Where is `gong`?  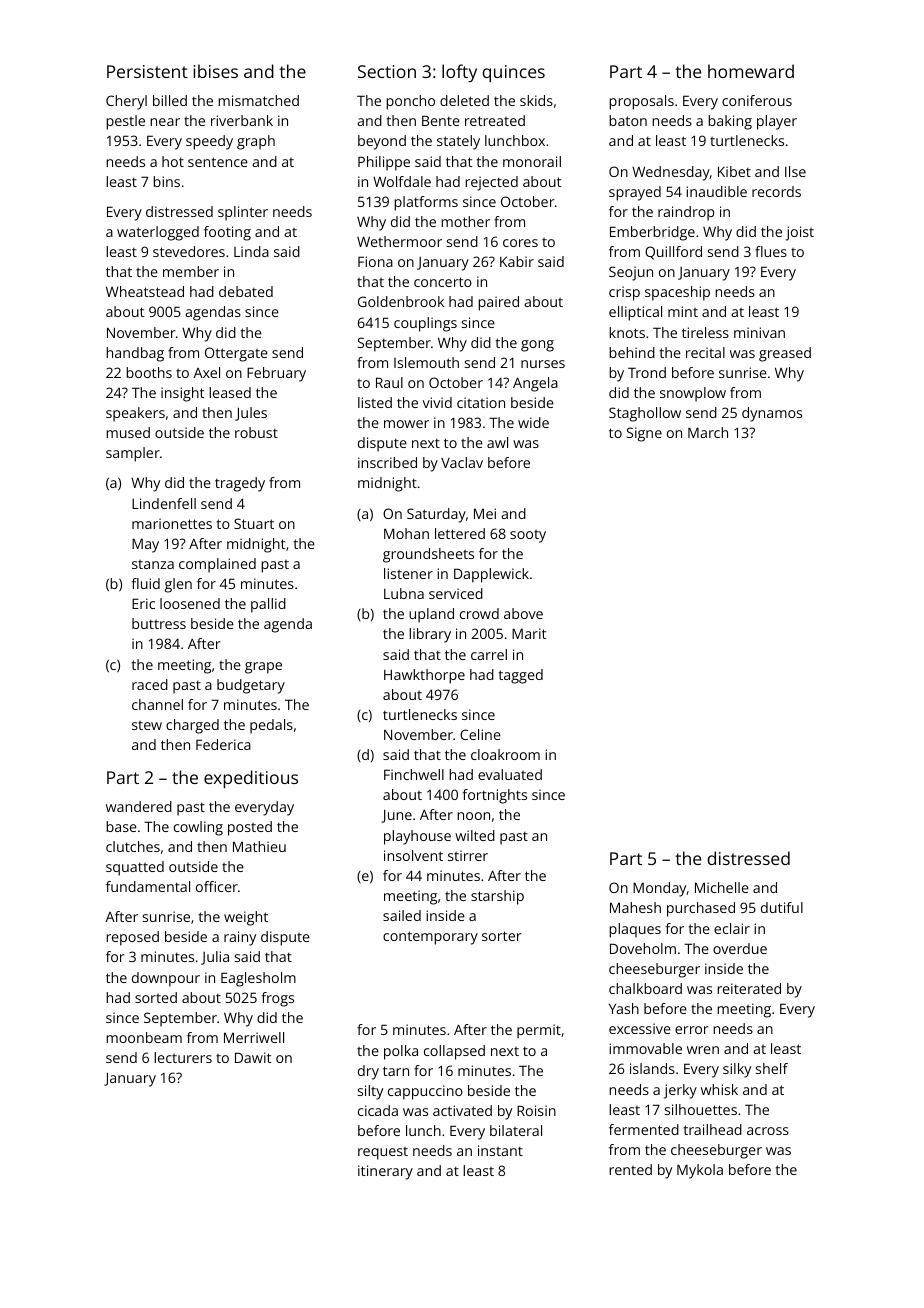 gong is located at coordinates (537, 346).
